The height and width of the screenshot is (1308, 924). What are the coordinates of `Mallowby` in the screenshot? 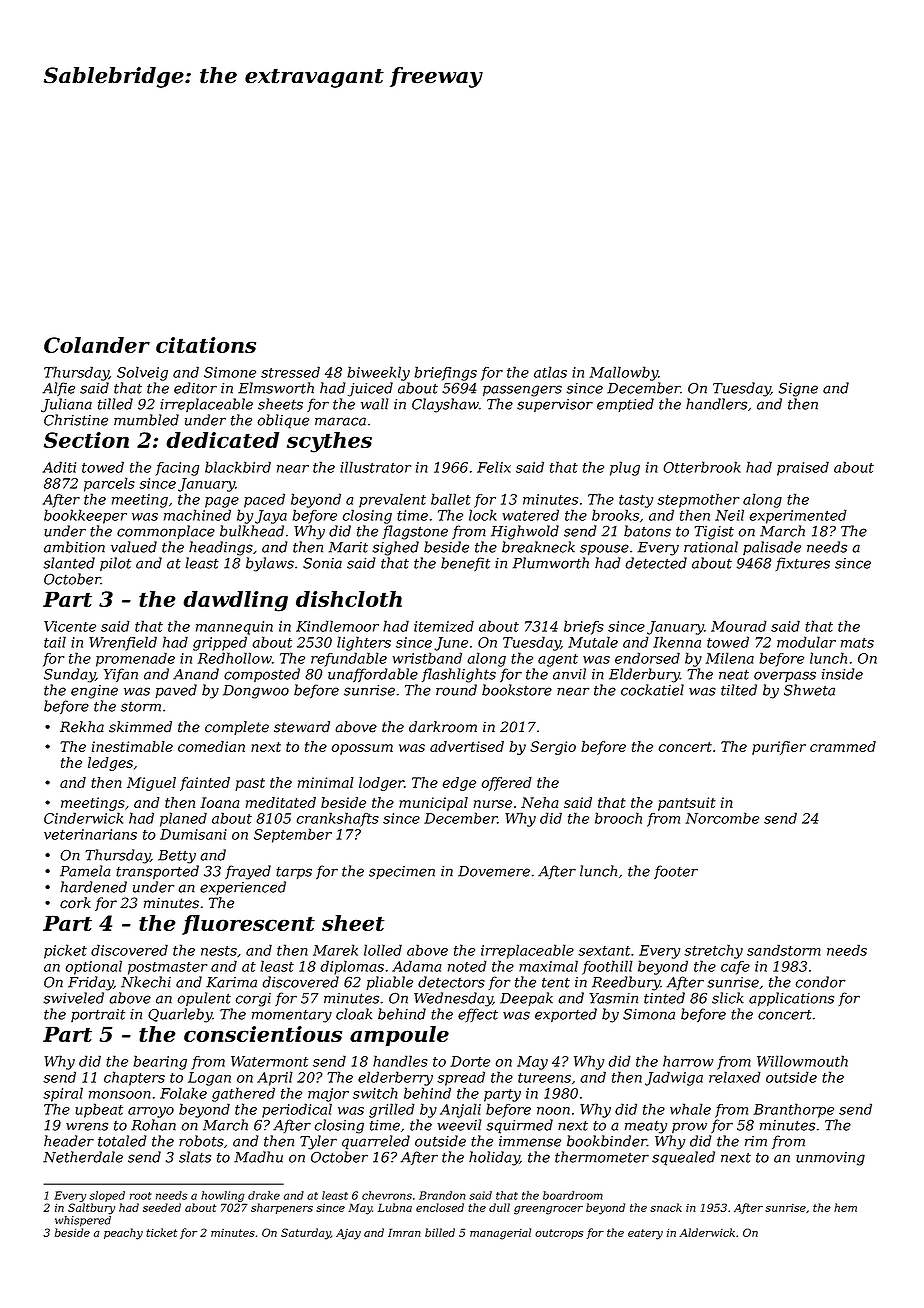 It's located at (624, 373).
